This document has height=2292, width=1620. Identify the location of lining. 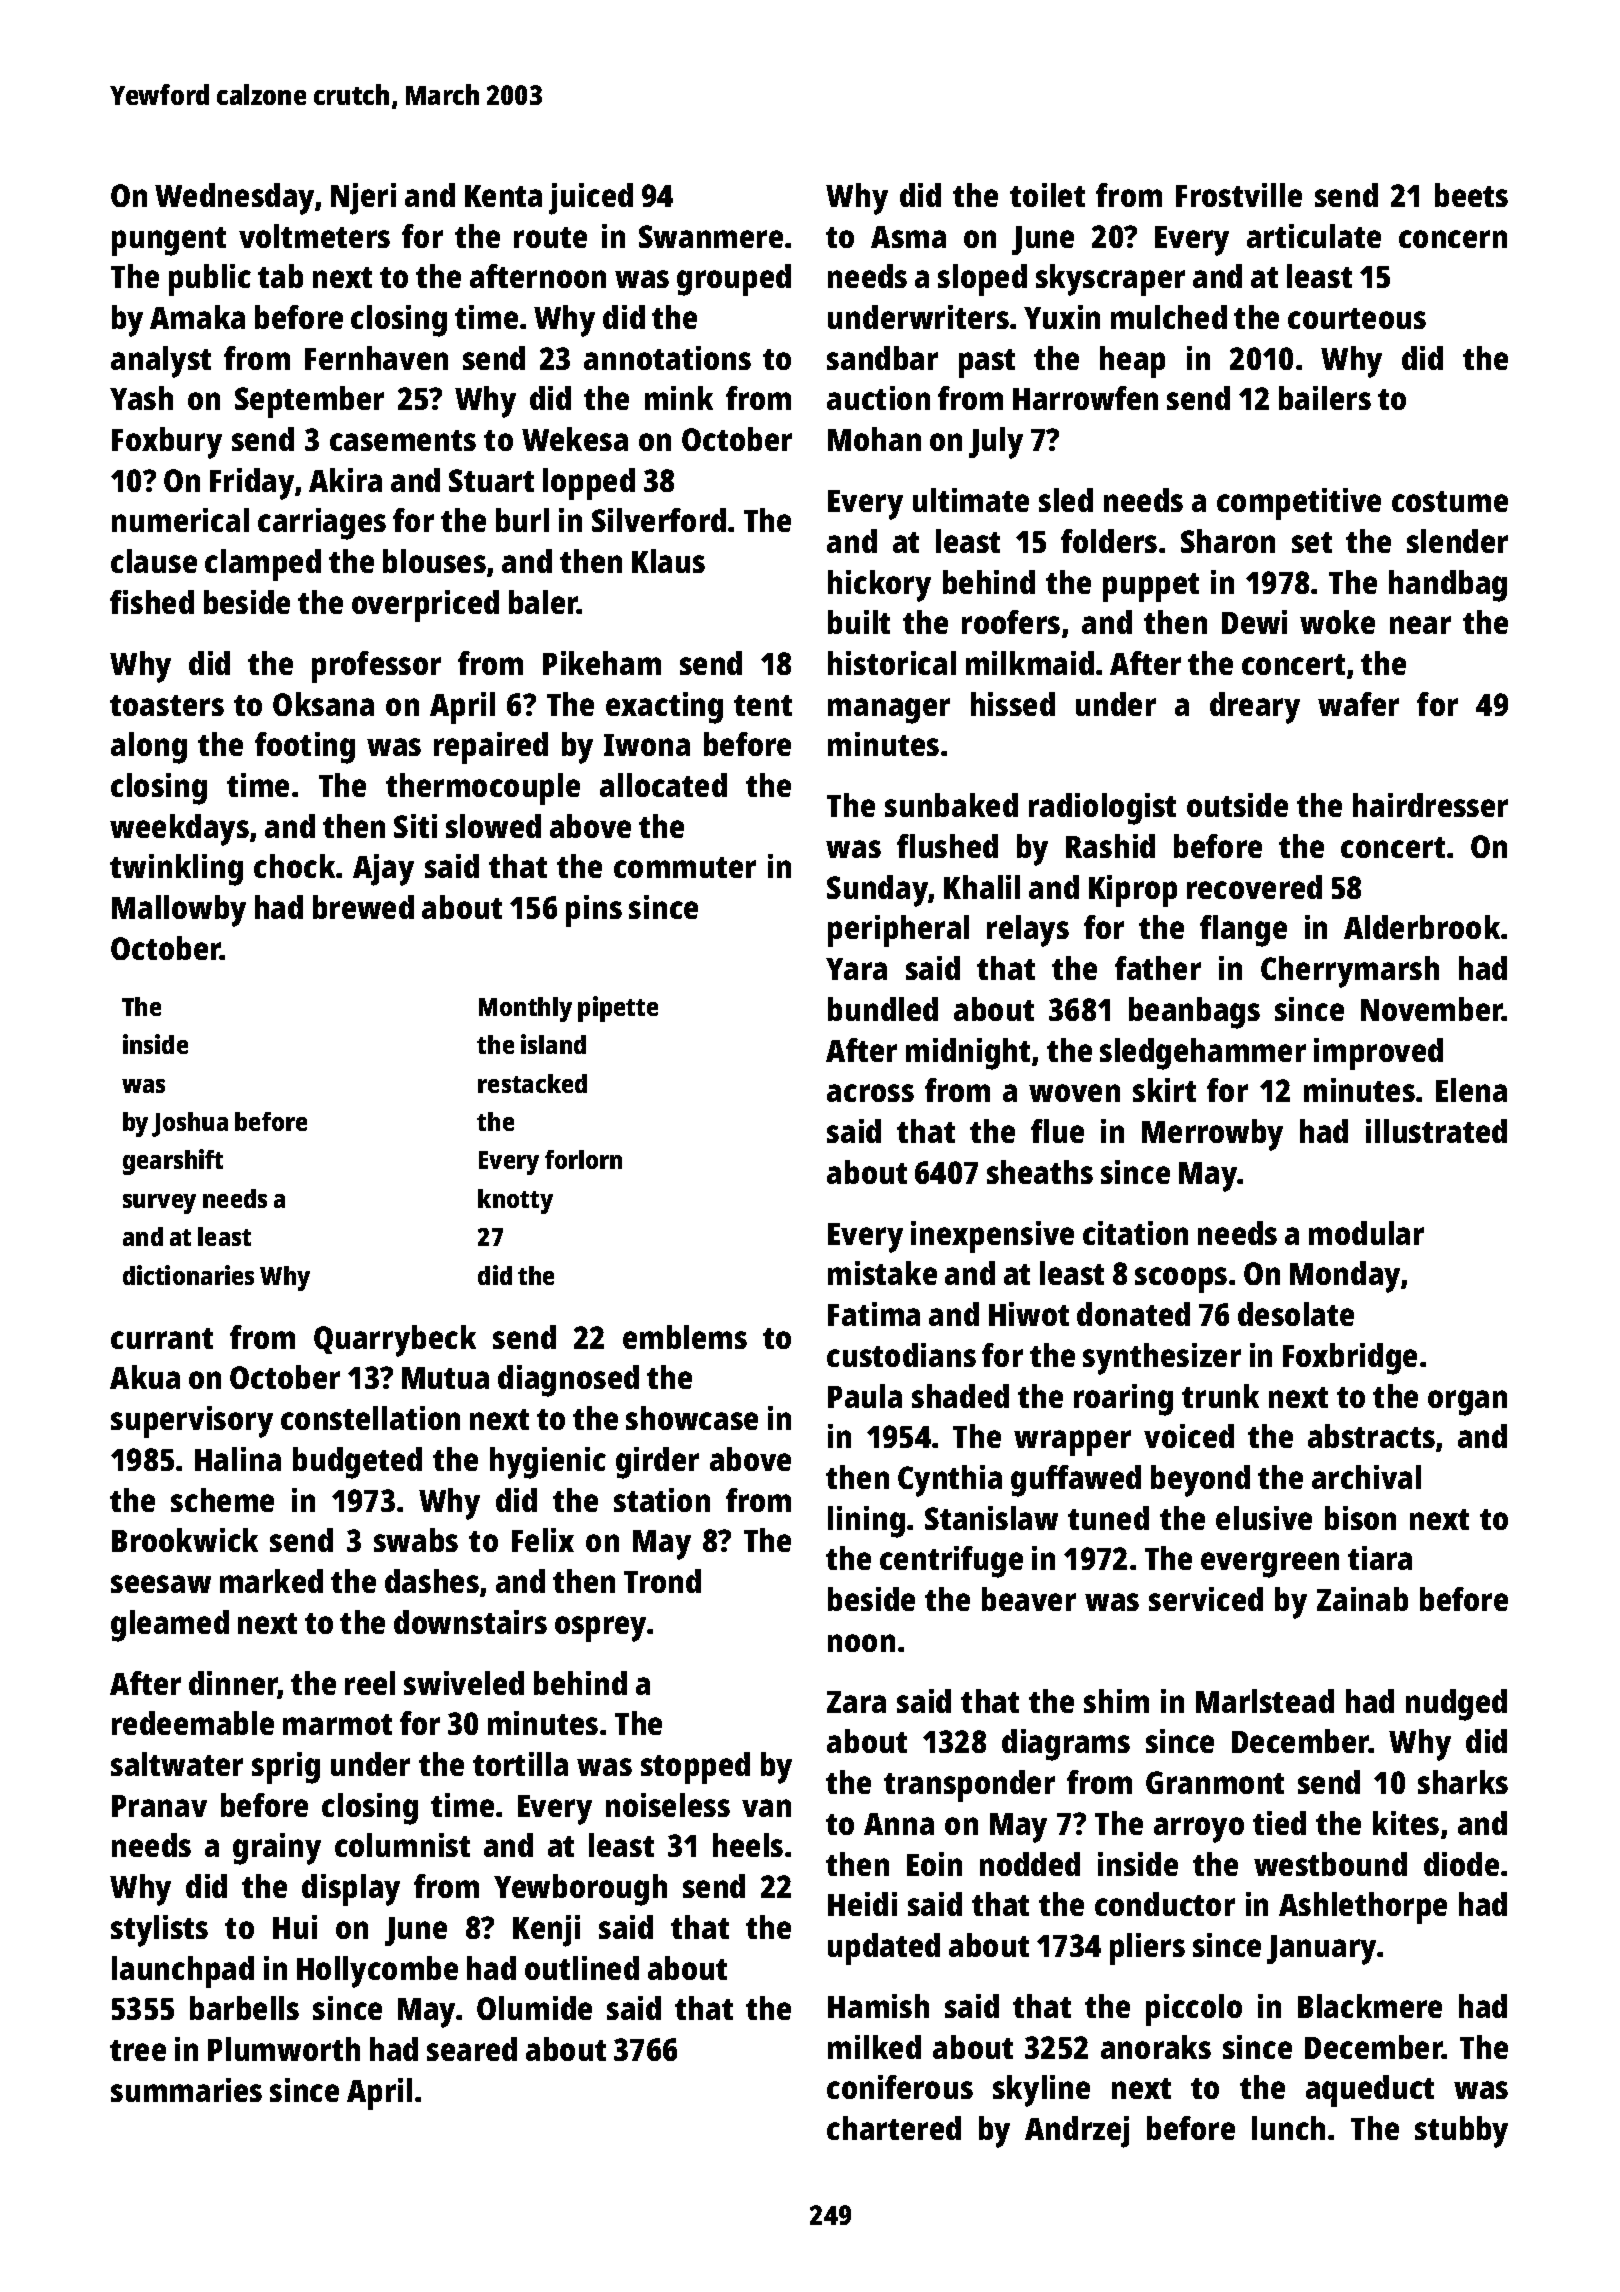
(866, 1522).
